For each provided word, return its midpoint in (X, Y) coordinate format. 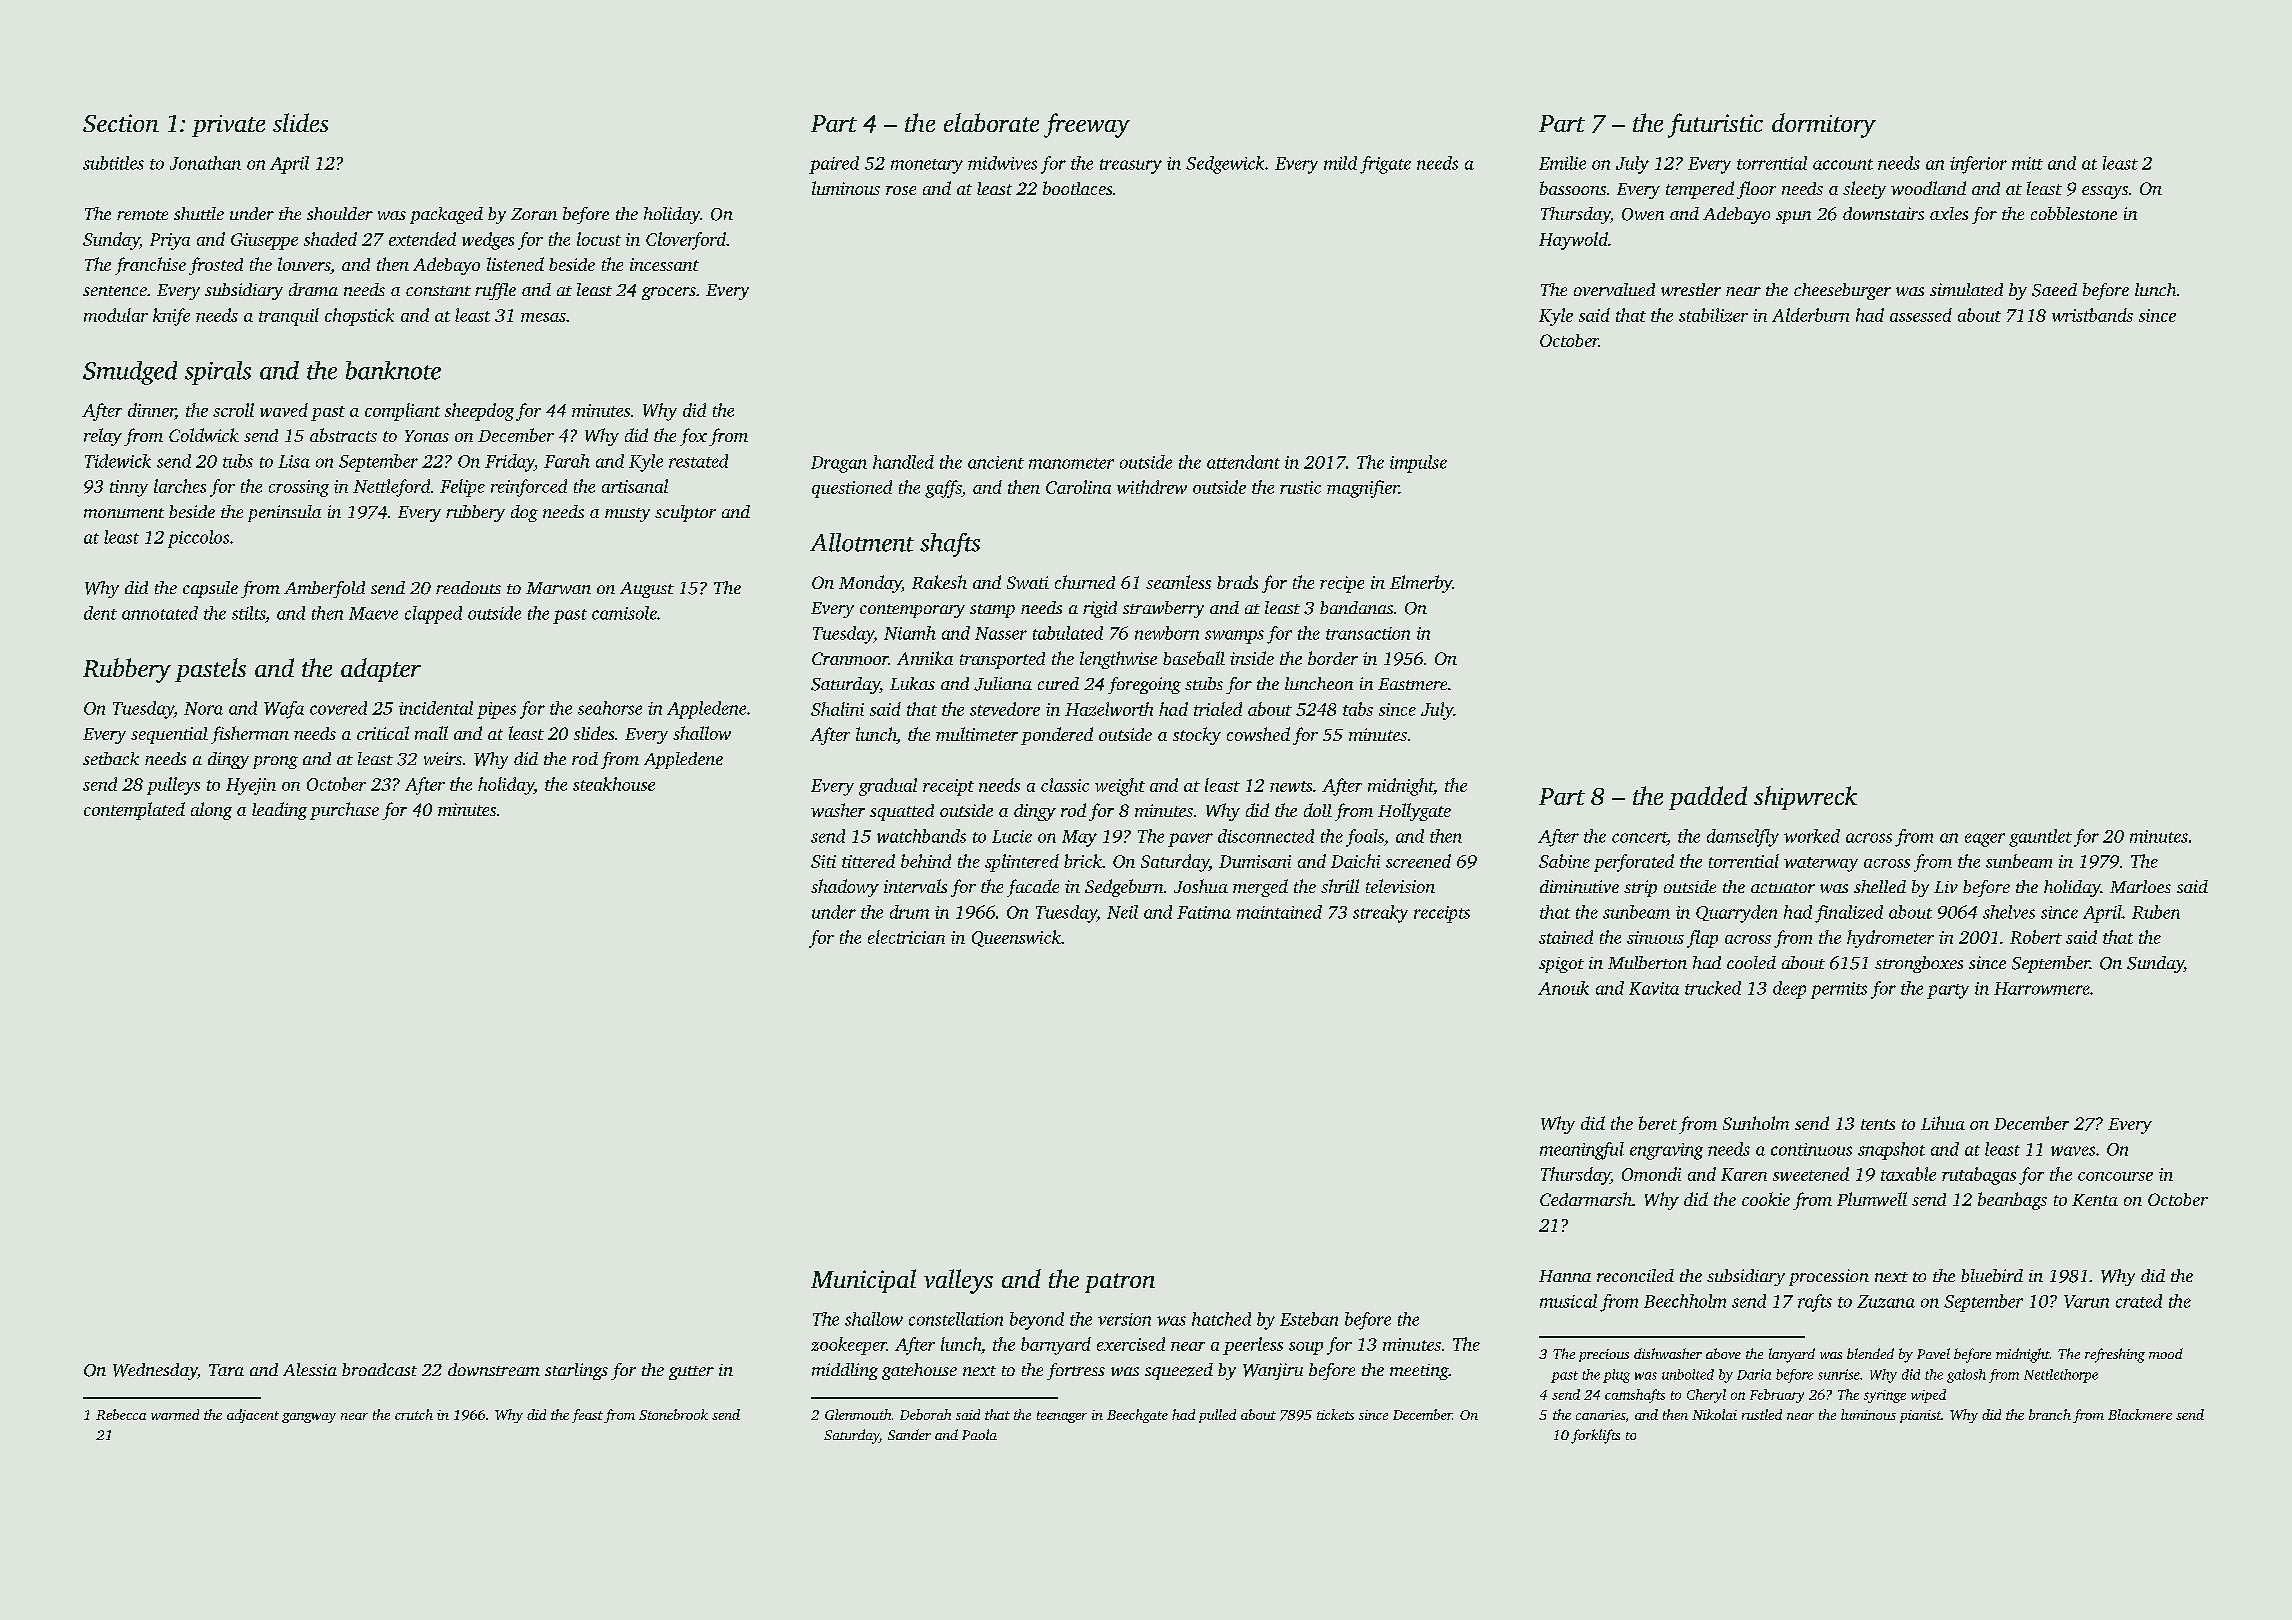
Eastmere (1412, 684)
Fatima (1204, 912)
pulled (1217, 1416)
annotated (160, 613)
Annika (925, 658)
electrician (906, 937)
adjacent (253, 1416)
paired (834, 165)
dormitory (1824, 125)
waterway (1821, 864)
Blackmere (2140, 1414)
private (228, 126)
